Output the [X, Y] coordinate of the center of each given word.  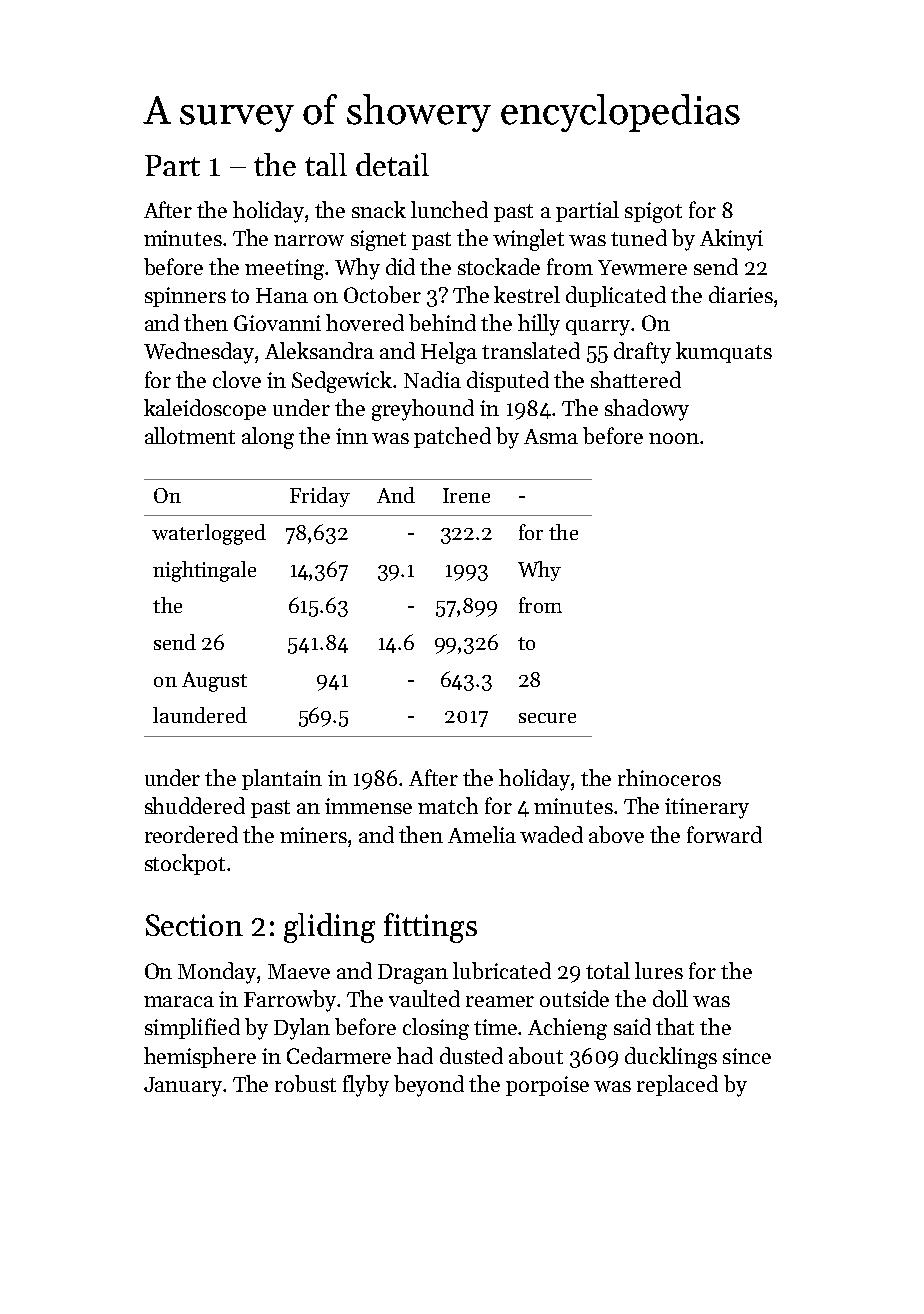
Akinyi [731, 240]
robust [305, 1083]
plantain [282, 779]
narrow [309, 240]
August [214, 682]
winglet [528, 240]
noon [674, 438]
